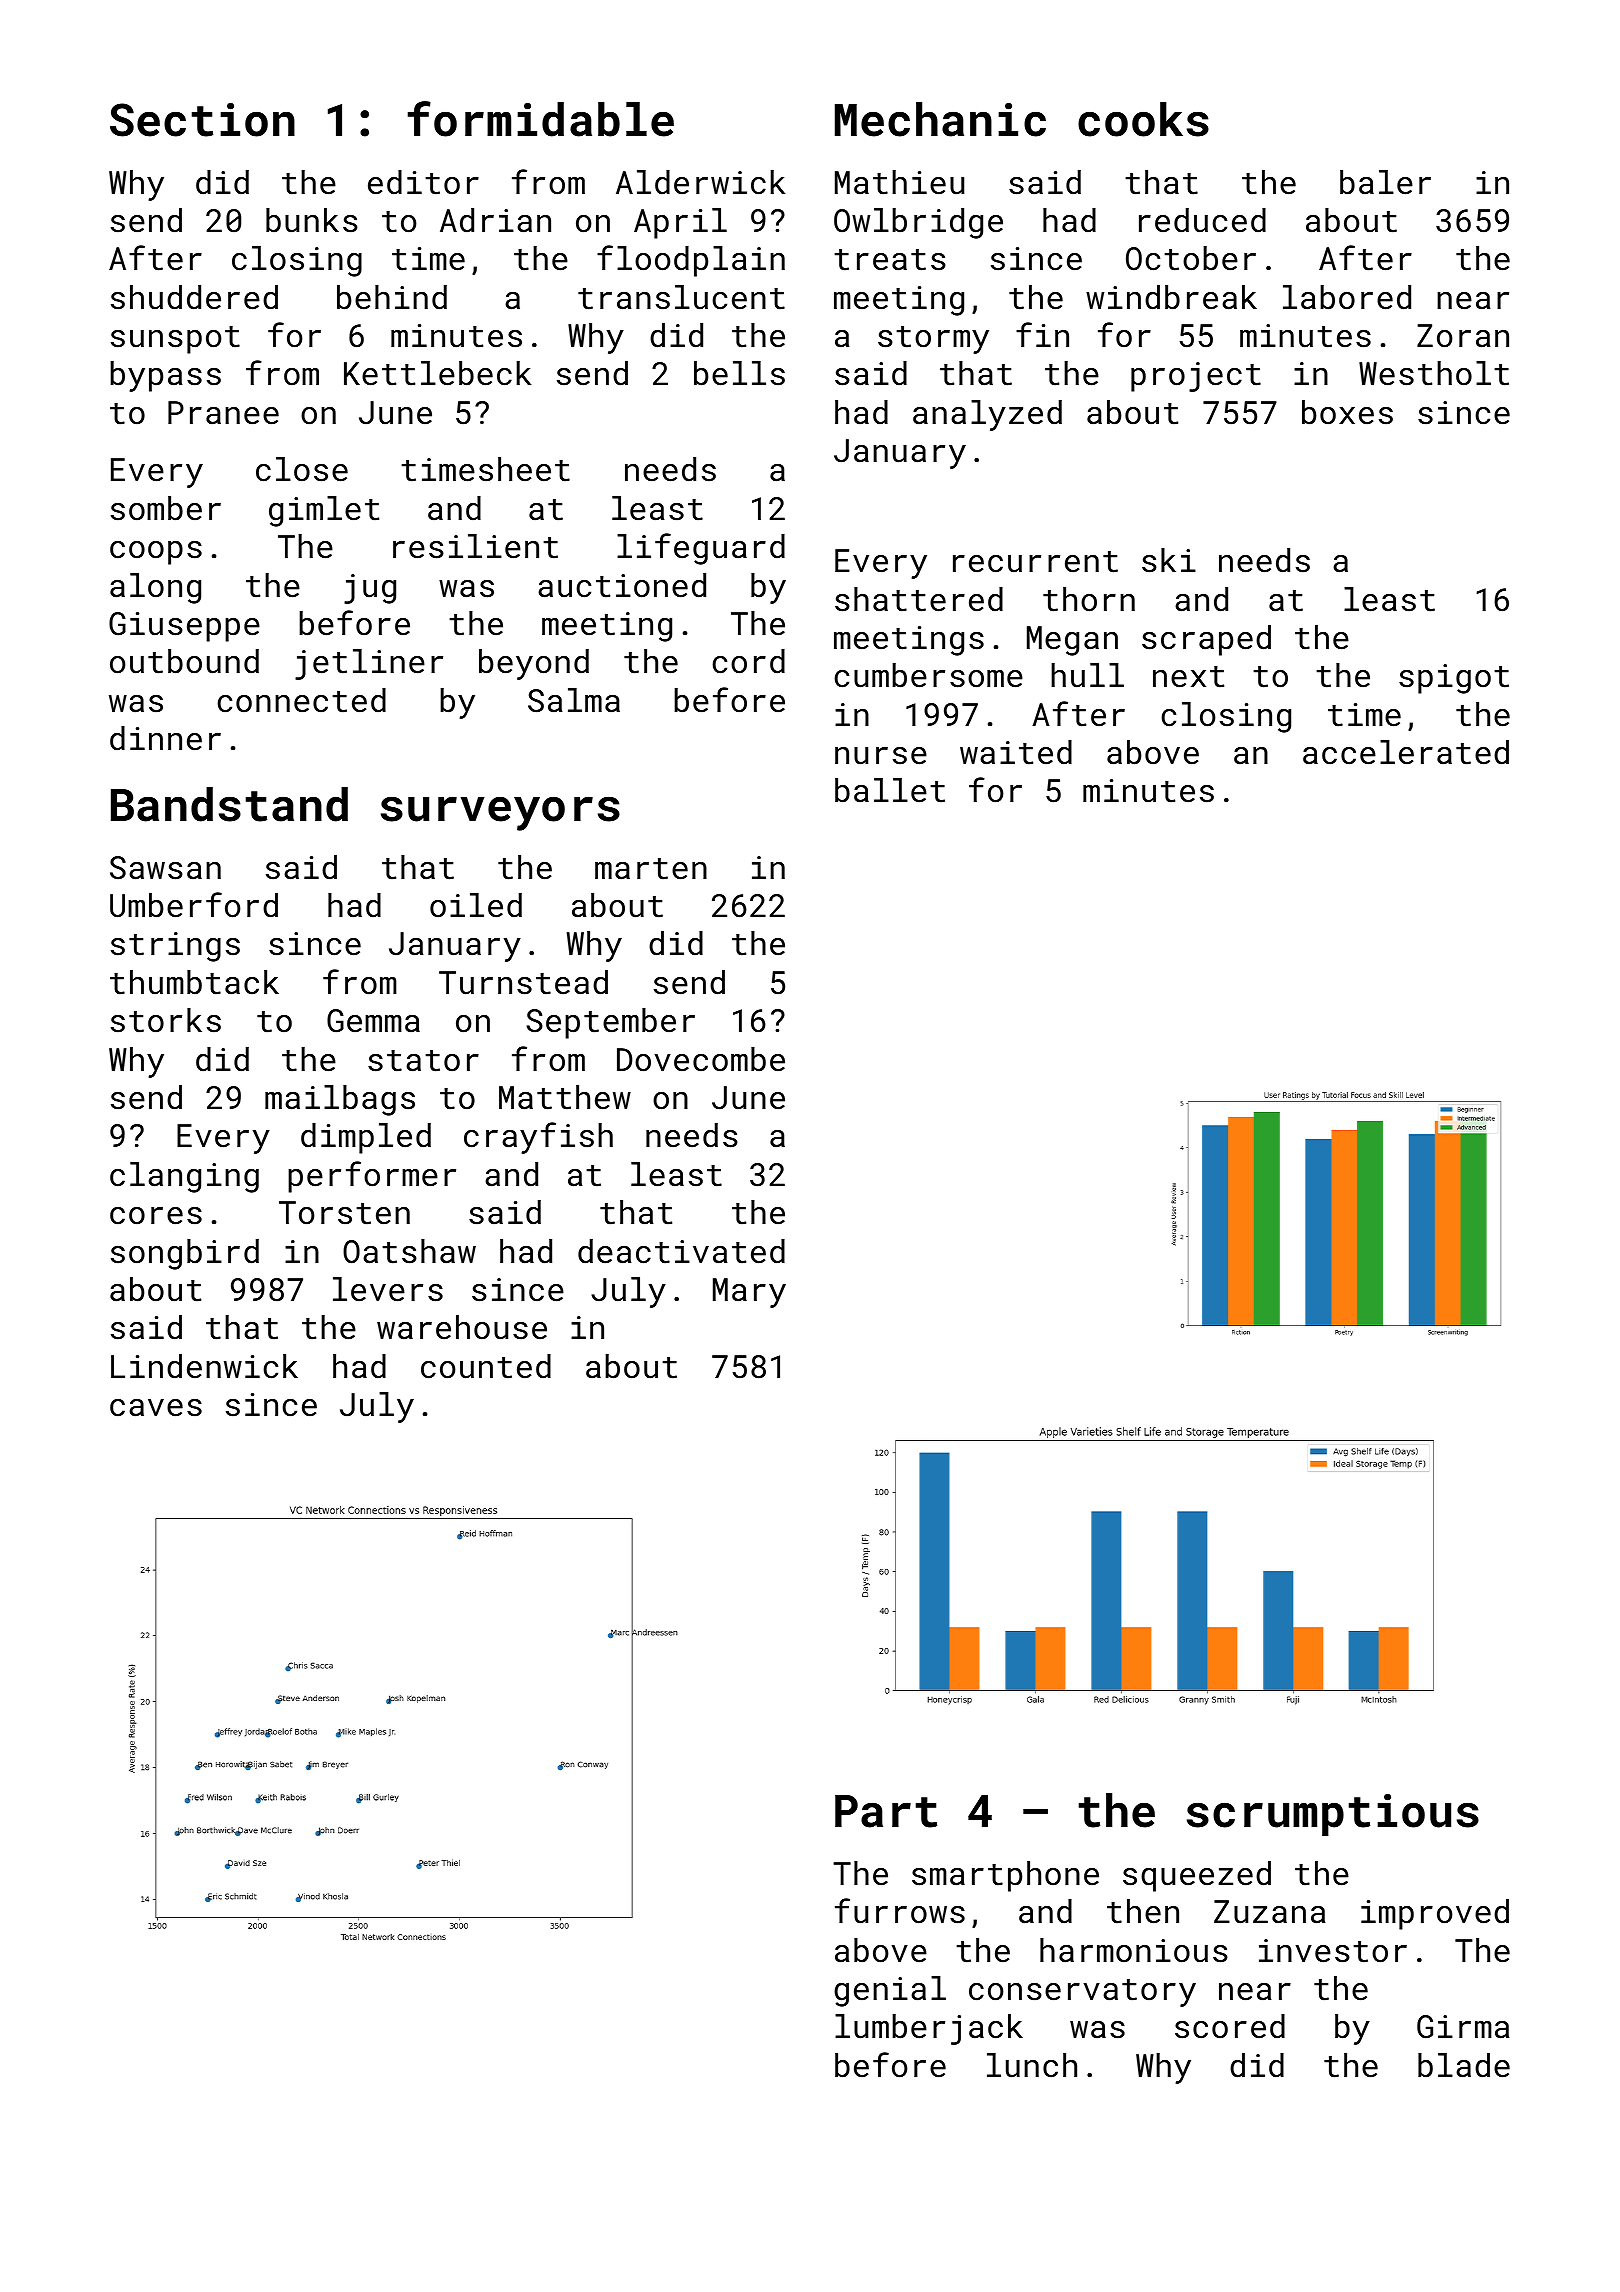 Image resolution: width=1620 pixels, height=2292 pixels. I want to click on genial, so click(890, 1991).
